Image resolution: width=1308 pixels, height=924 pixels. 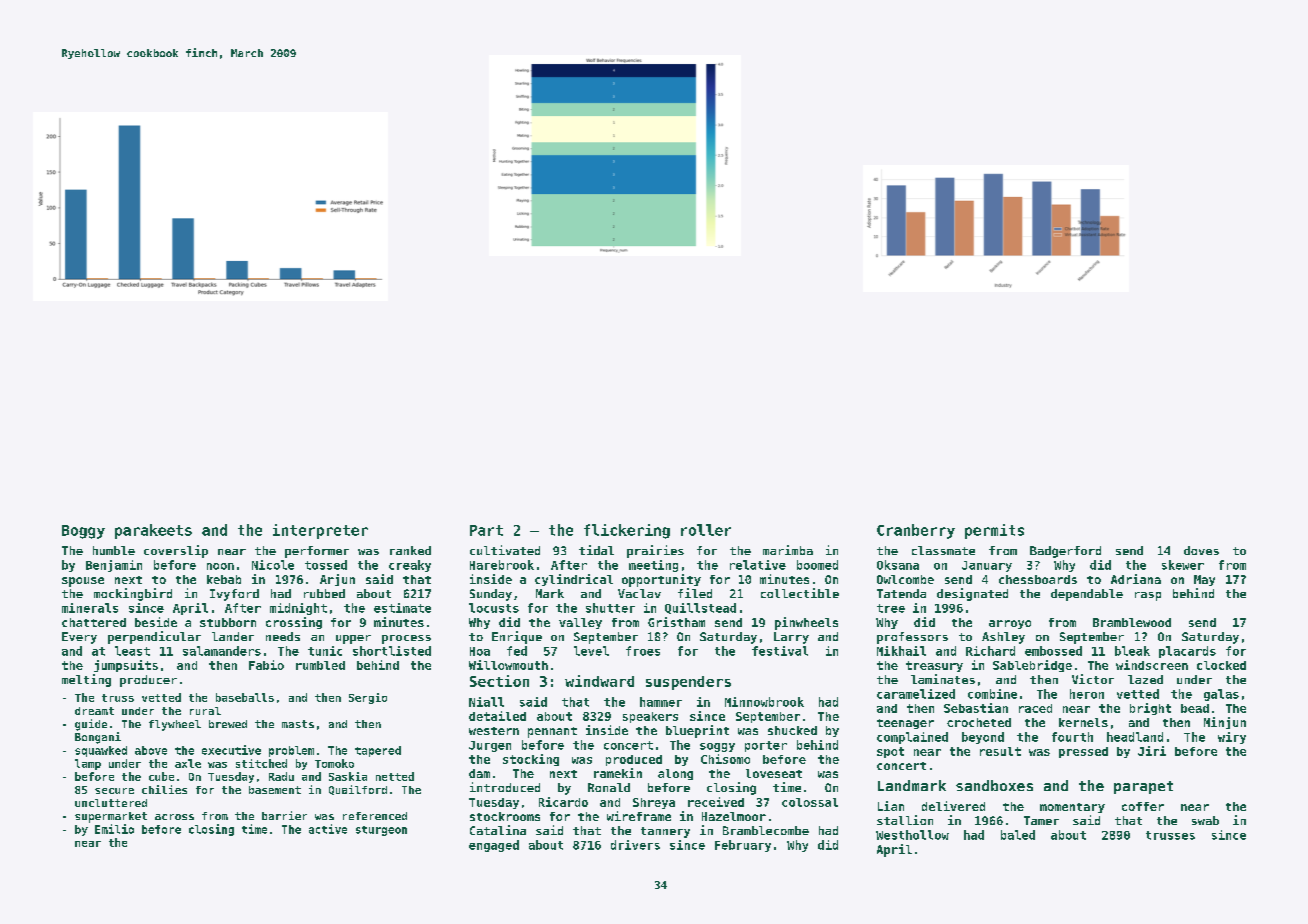 I want to click on Section, so click(x=499, y=681).
